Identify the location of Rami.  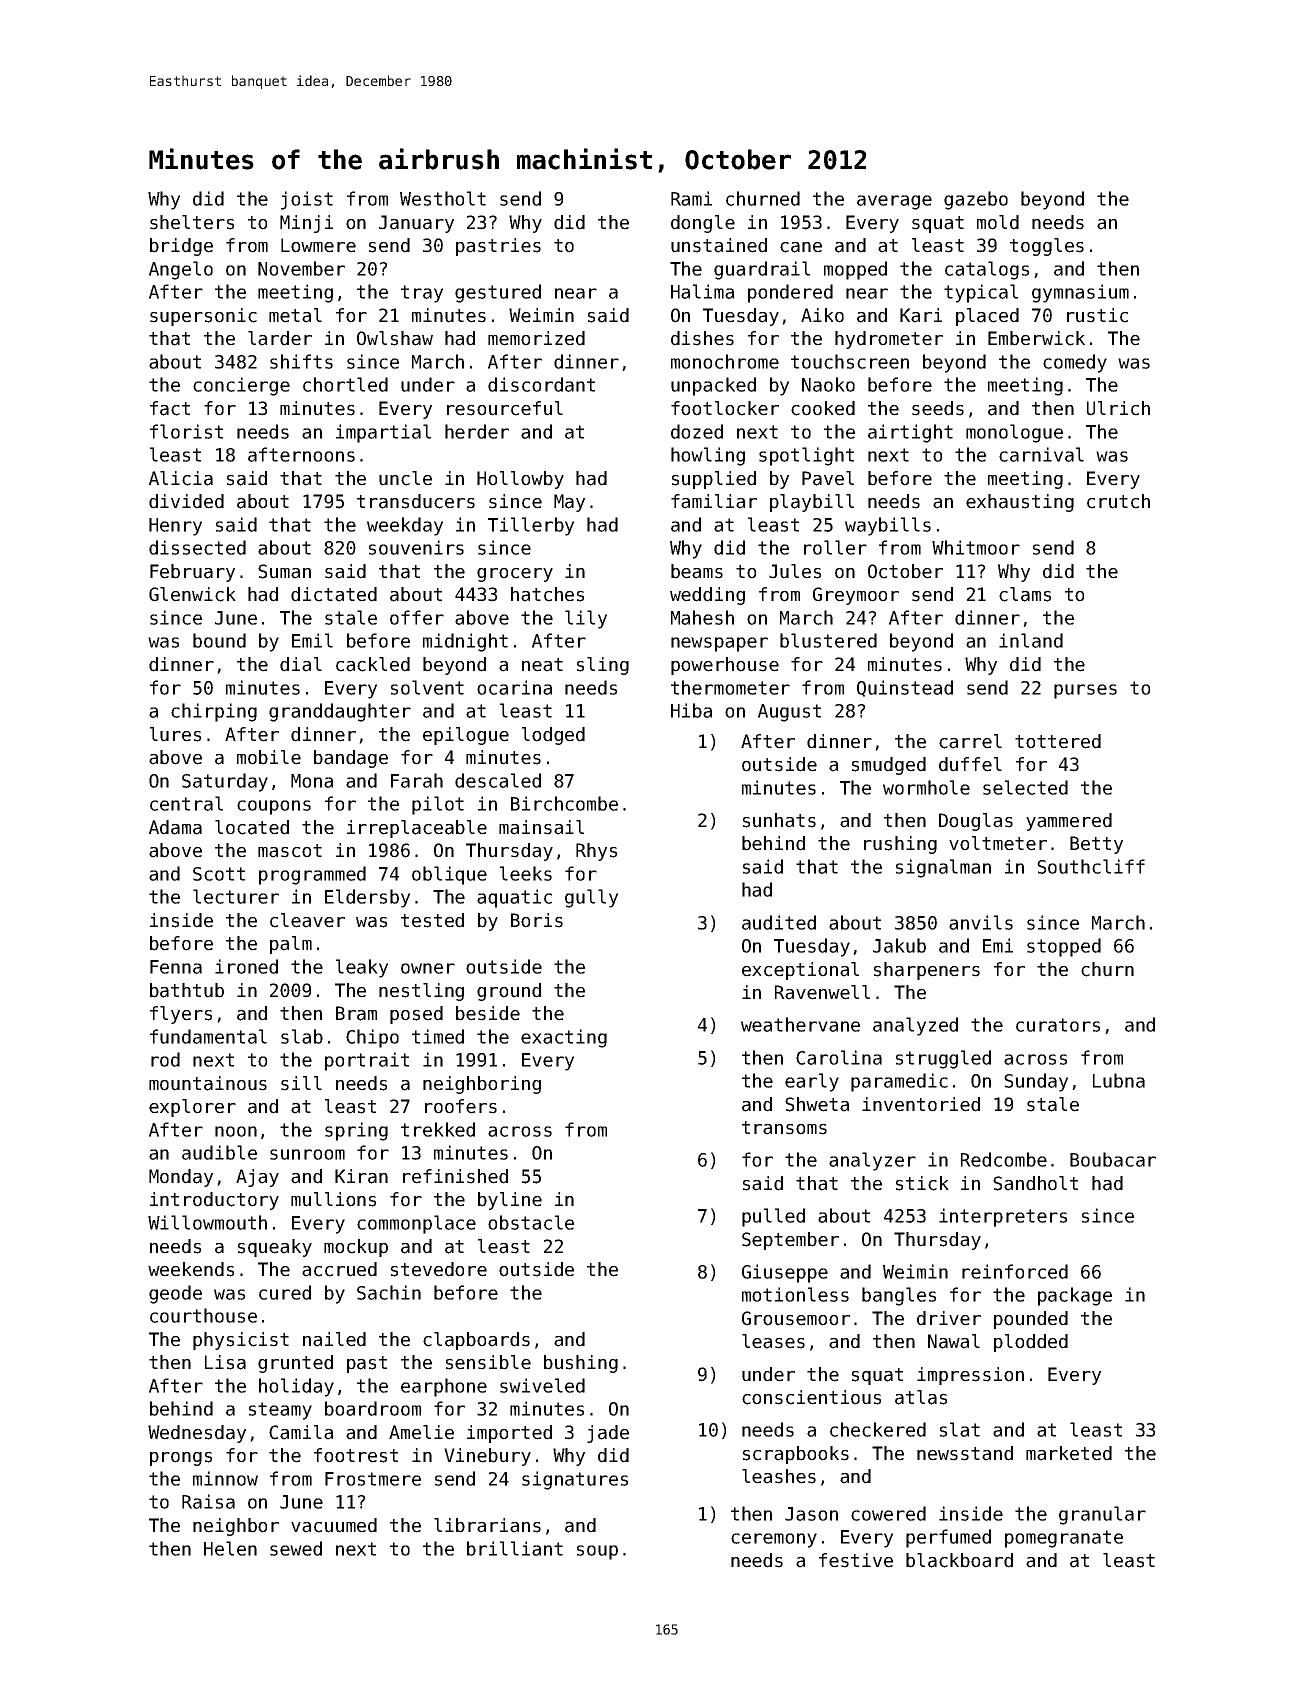
(691, 198).
